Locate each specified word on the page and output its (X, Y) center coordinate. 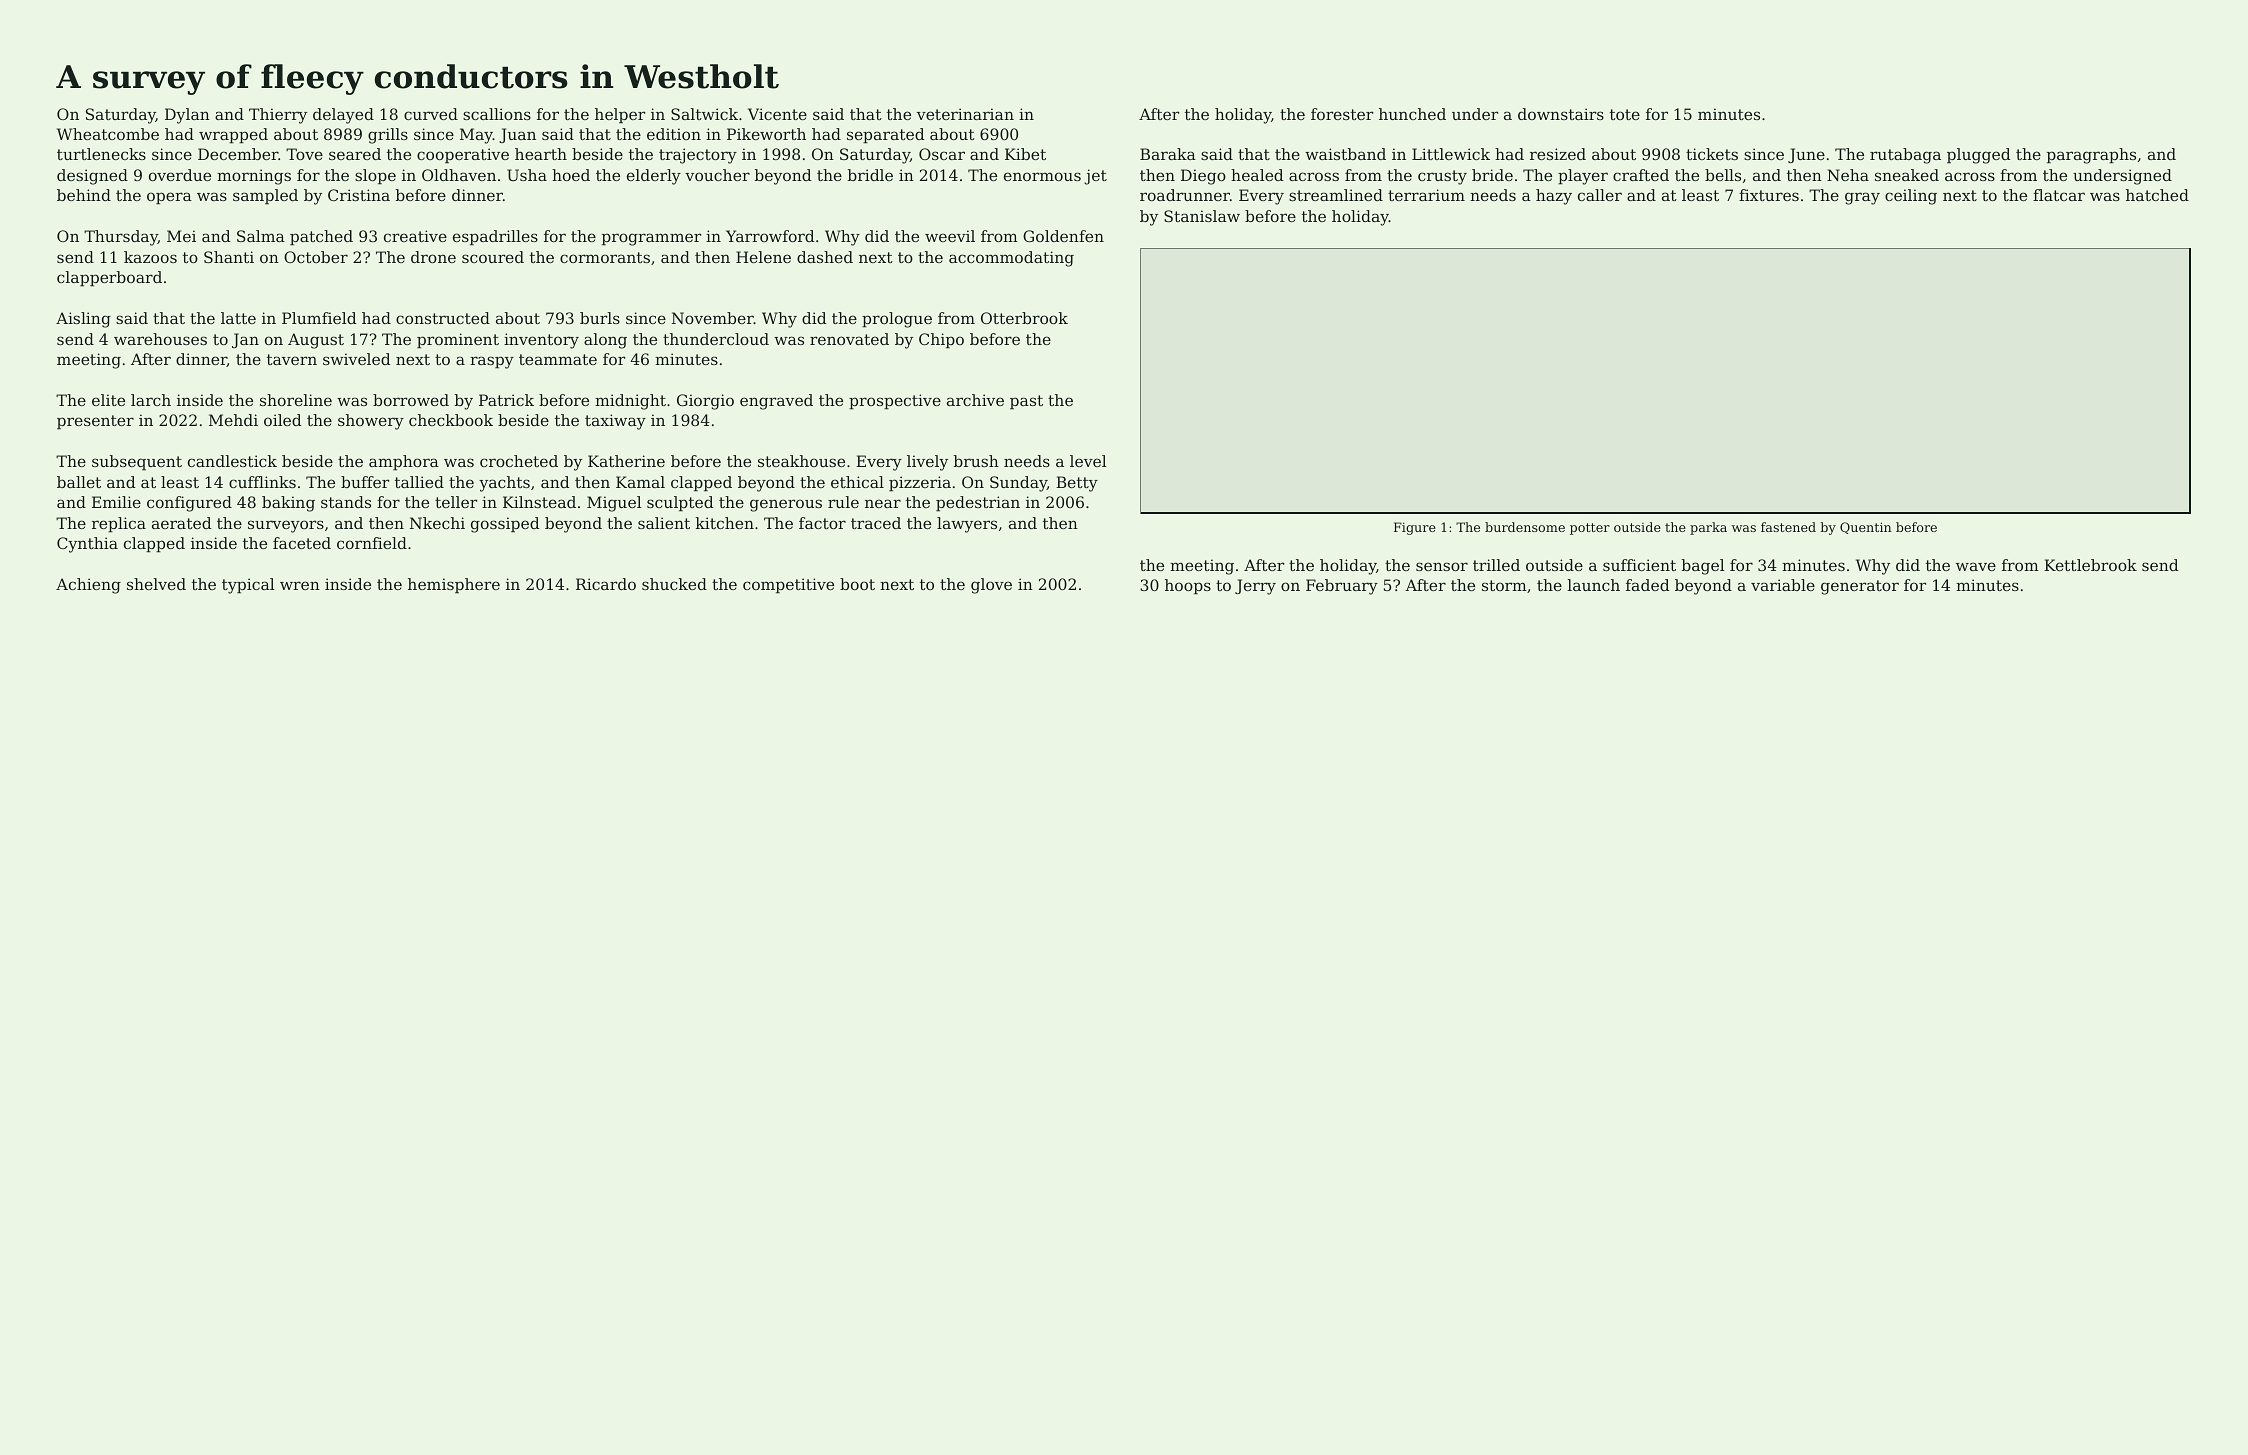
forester (1342, 114)
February (1342, 587)
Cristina (359, 195)
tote (1625, 114)
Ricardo (606, 584)
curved (431, 114)
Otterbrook (1024, 318)
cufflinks (262, 482)
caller (1600, 195)
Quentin (1866, 528)
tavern (292, 359)
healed (1257, 175)
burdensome (1525, 527)
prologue (897, 320)
